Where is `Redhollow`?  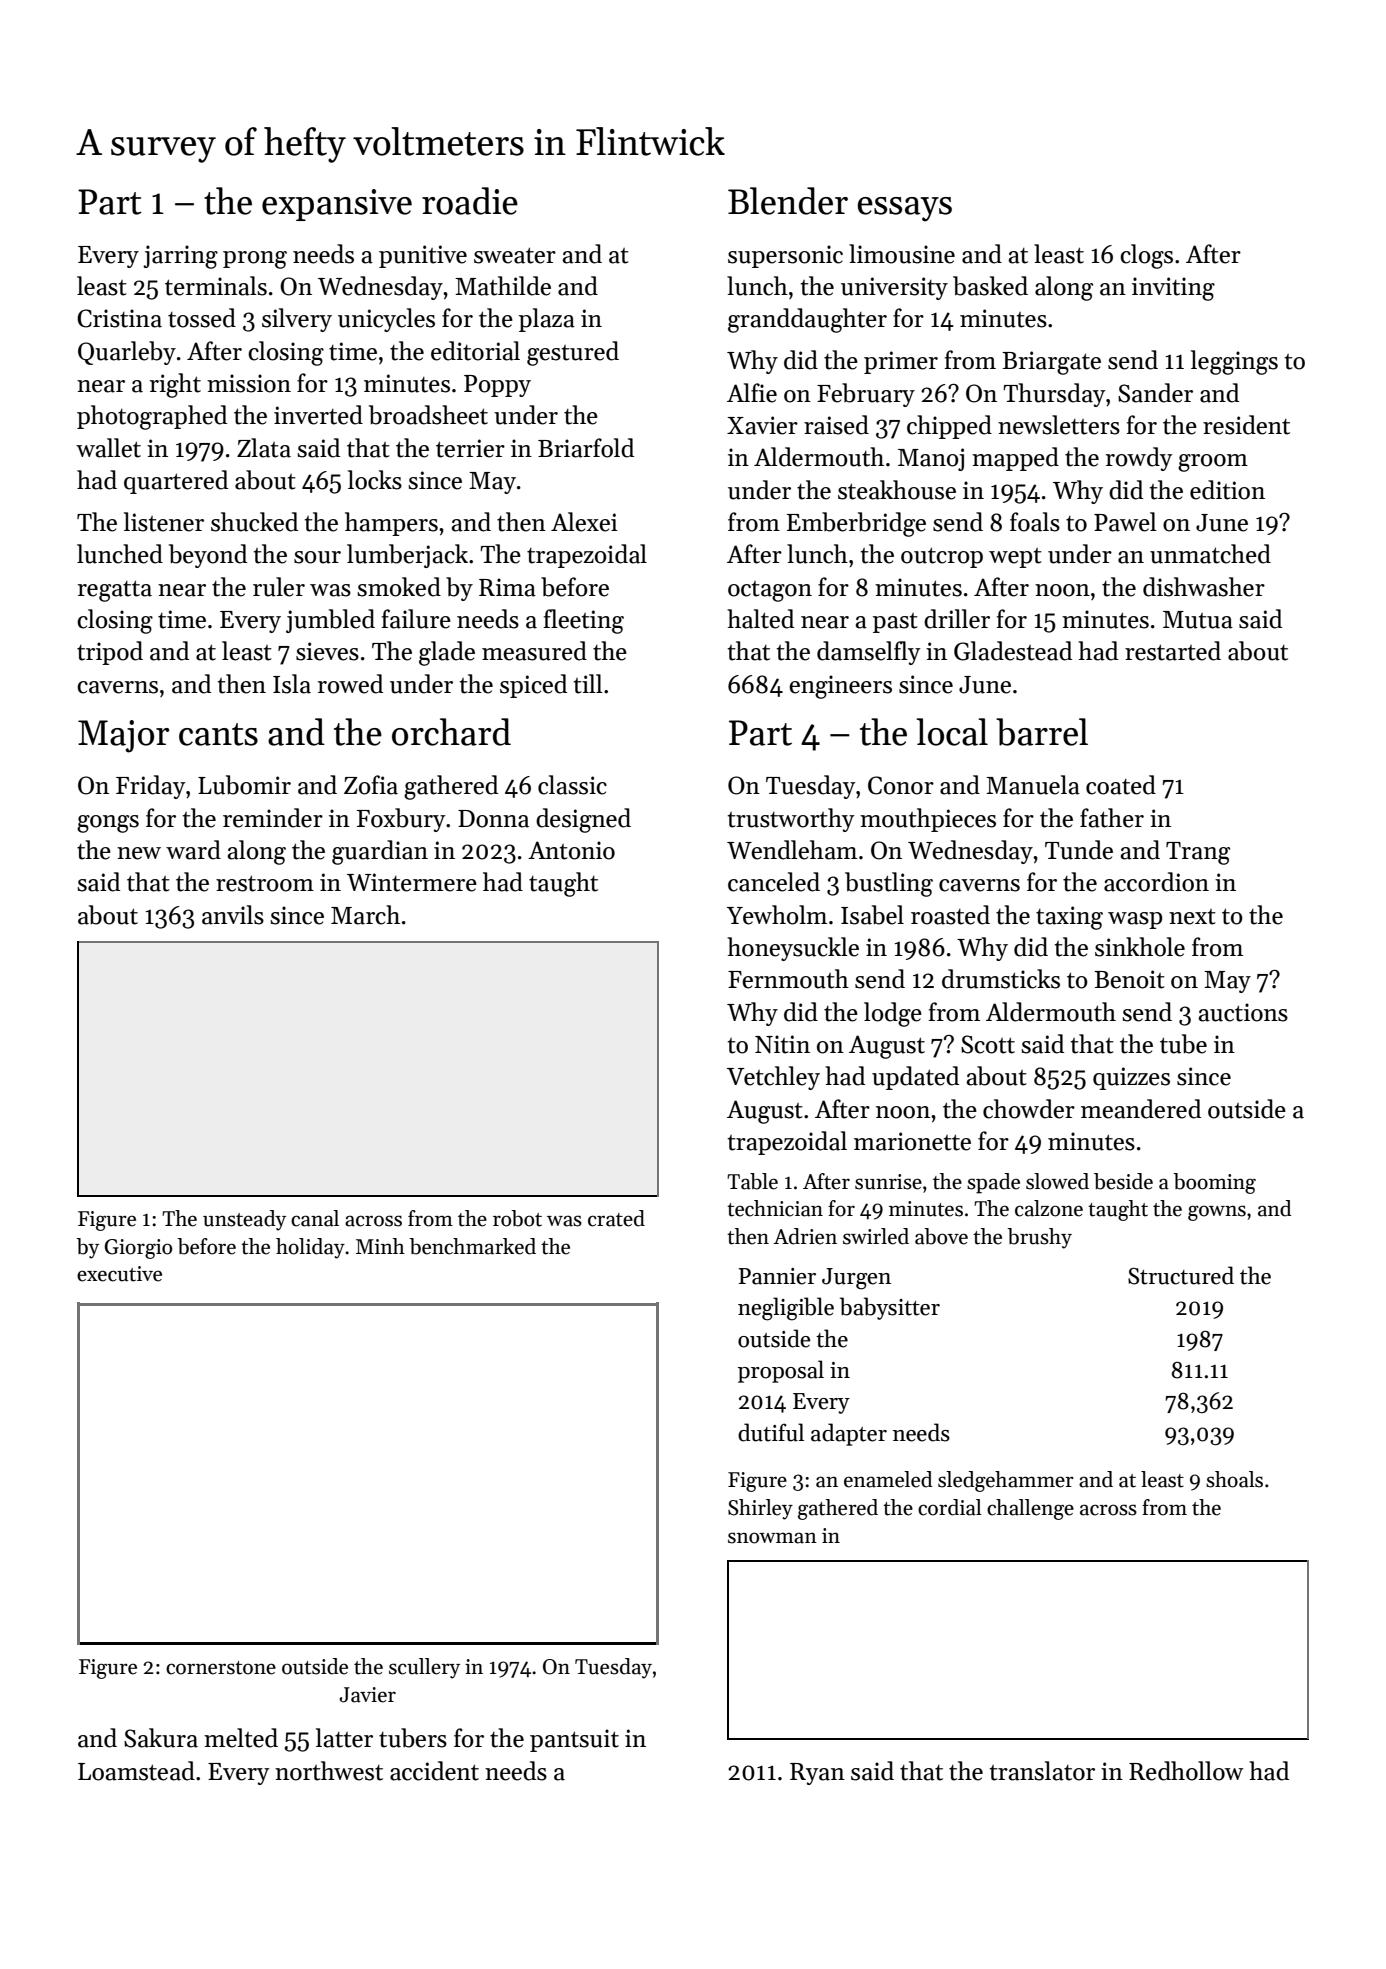 Redhollow is located at coordinates (1186, 1771).
